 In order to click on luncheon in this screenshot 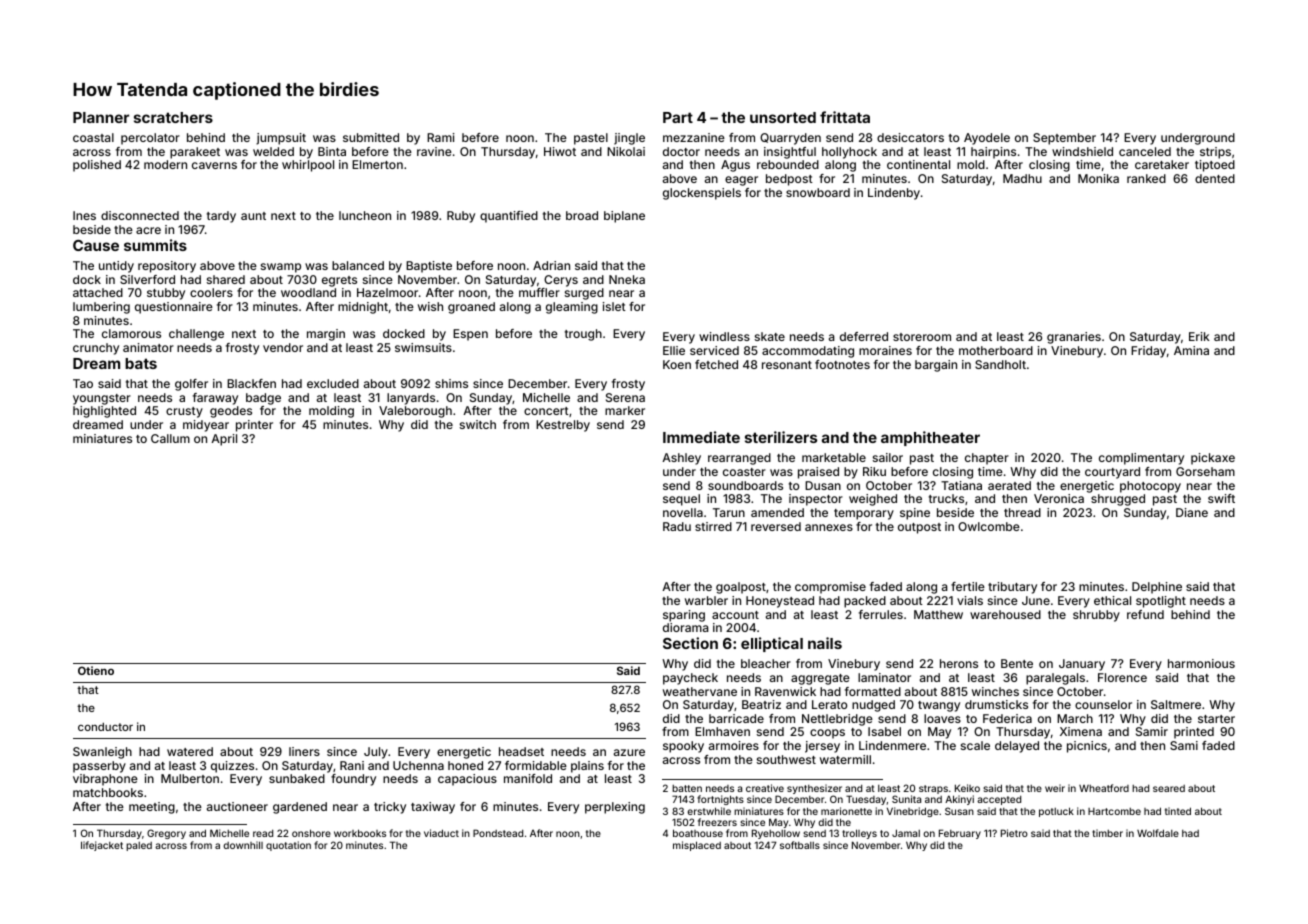, I will do `click(365, 215)`.
